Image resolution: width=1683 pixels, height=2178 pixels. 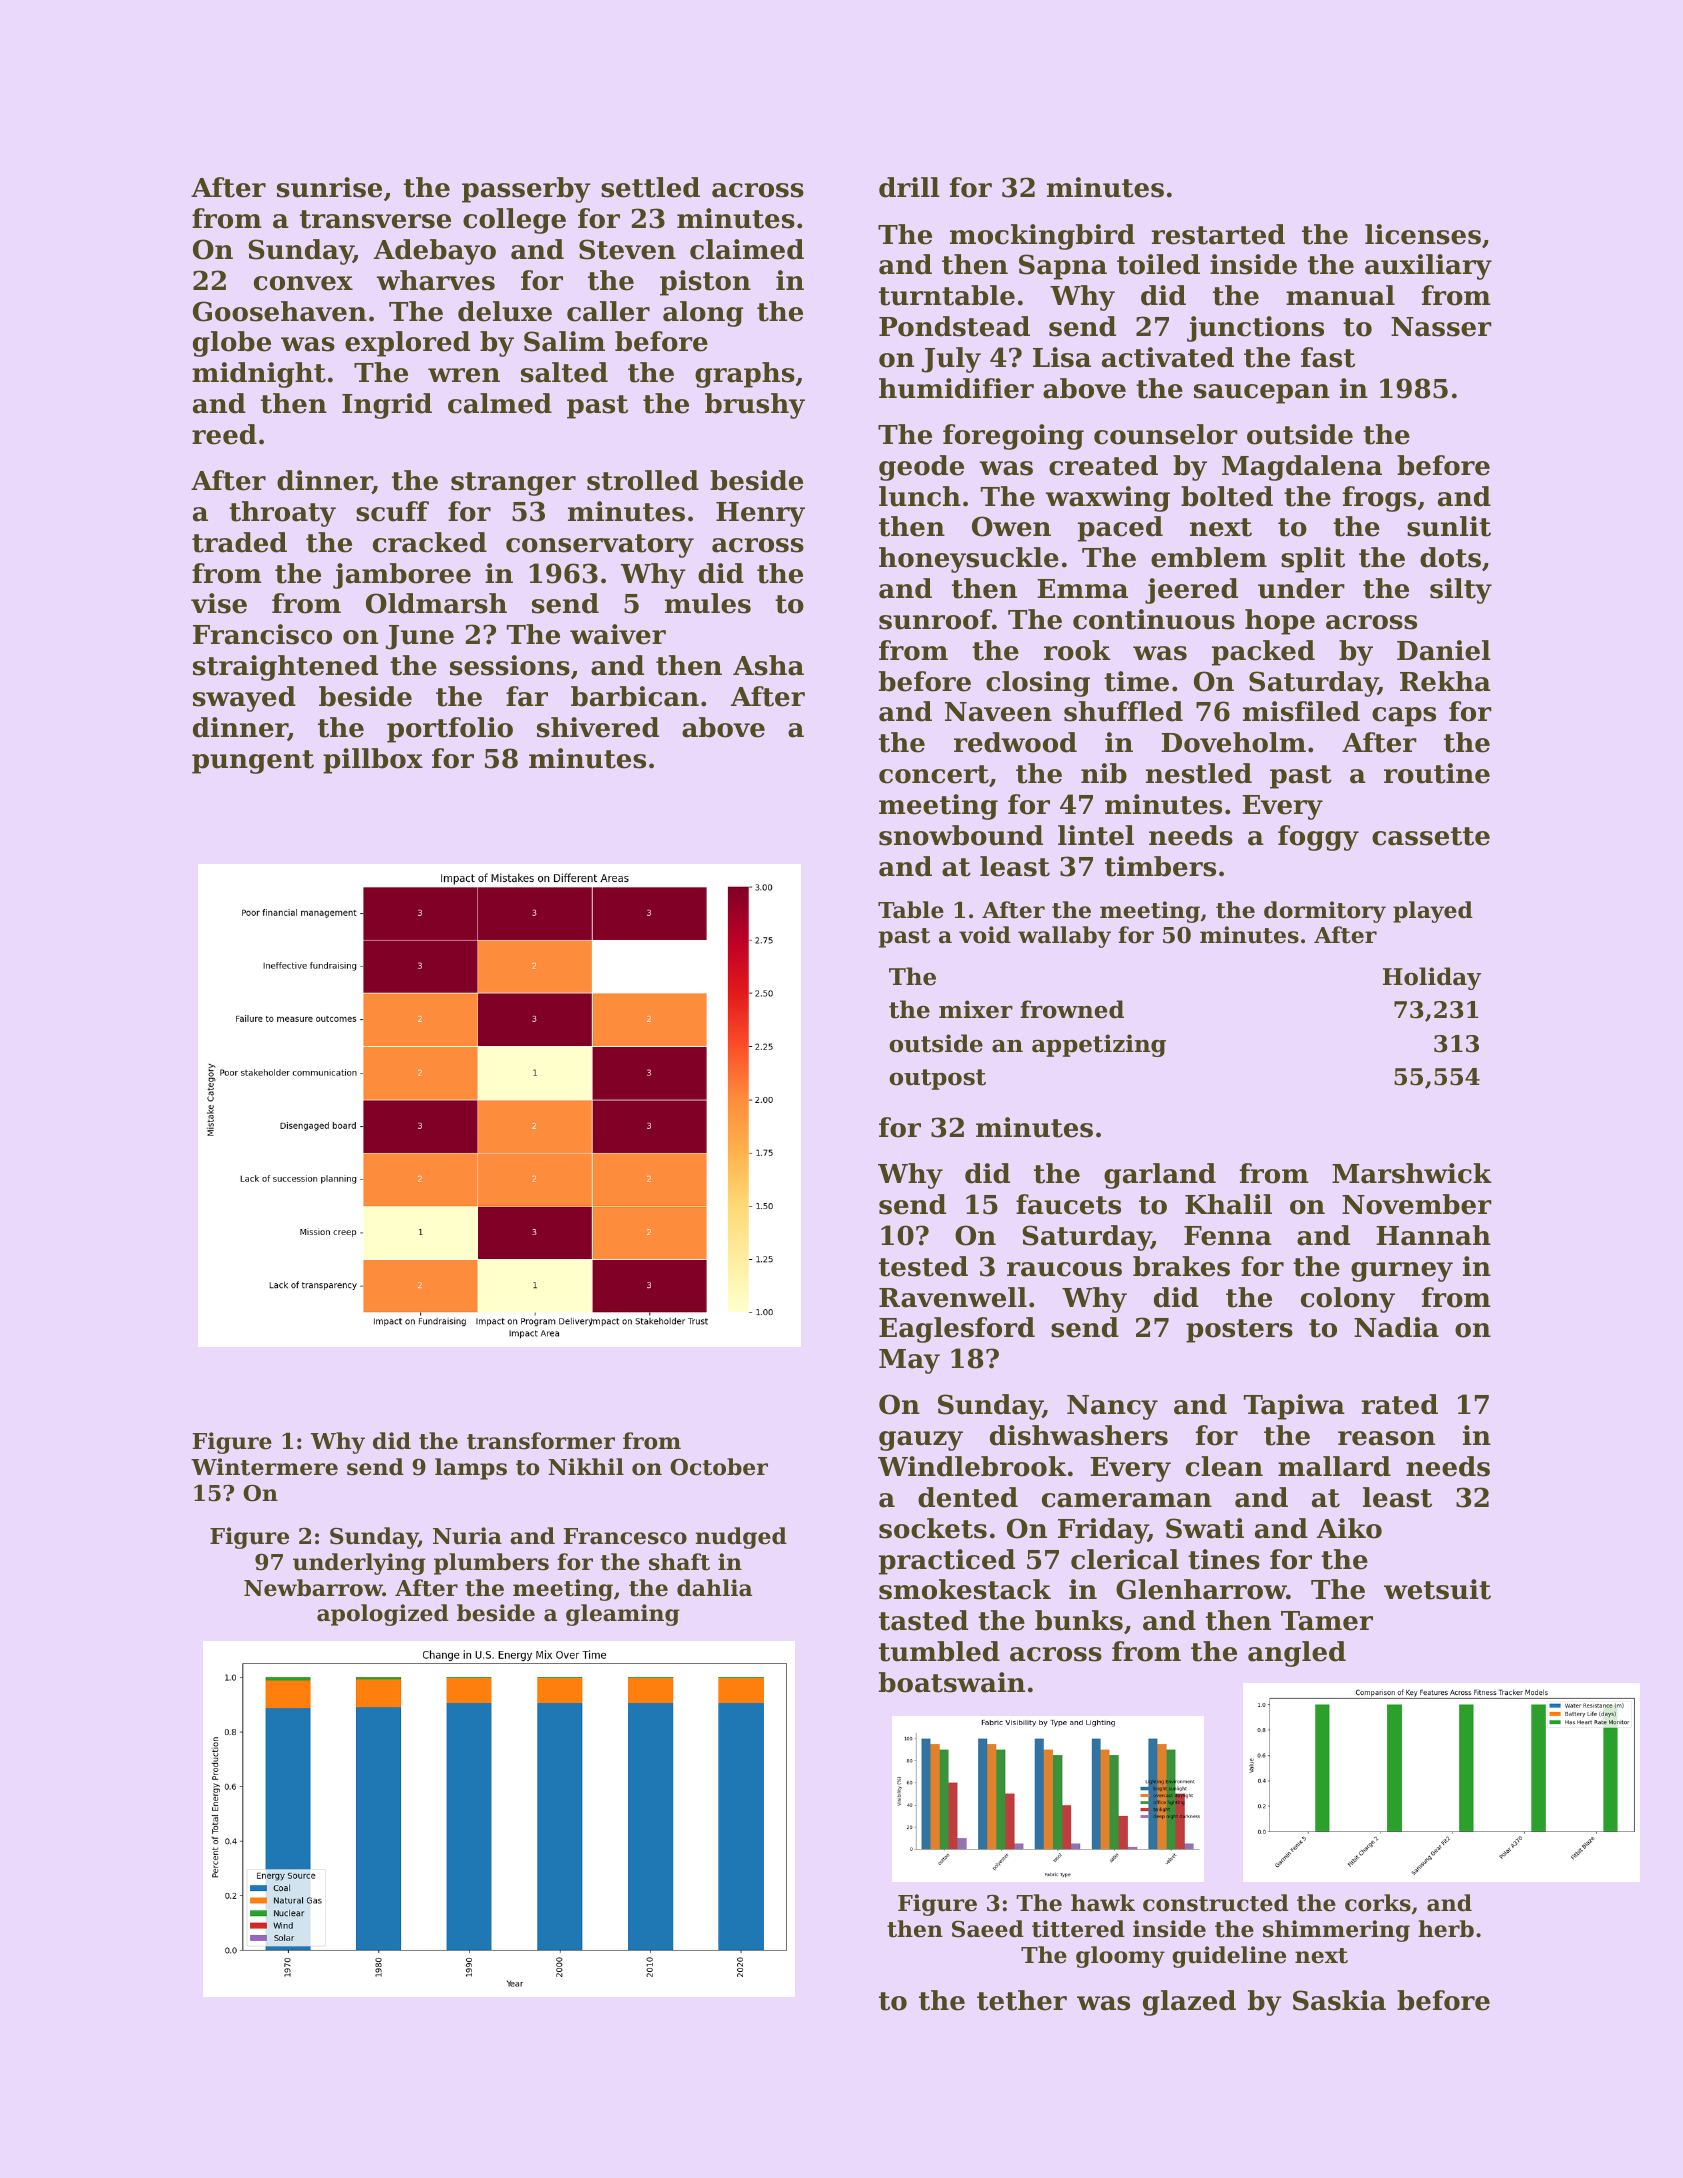 What do you see at coordinates (1022, 2000) in the screenshot?
I see `tether` at bounding box center [1022, 2000].
